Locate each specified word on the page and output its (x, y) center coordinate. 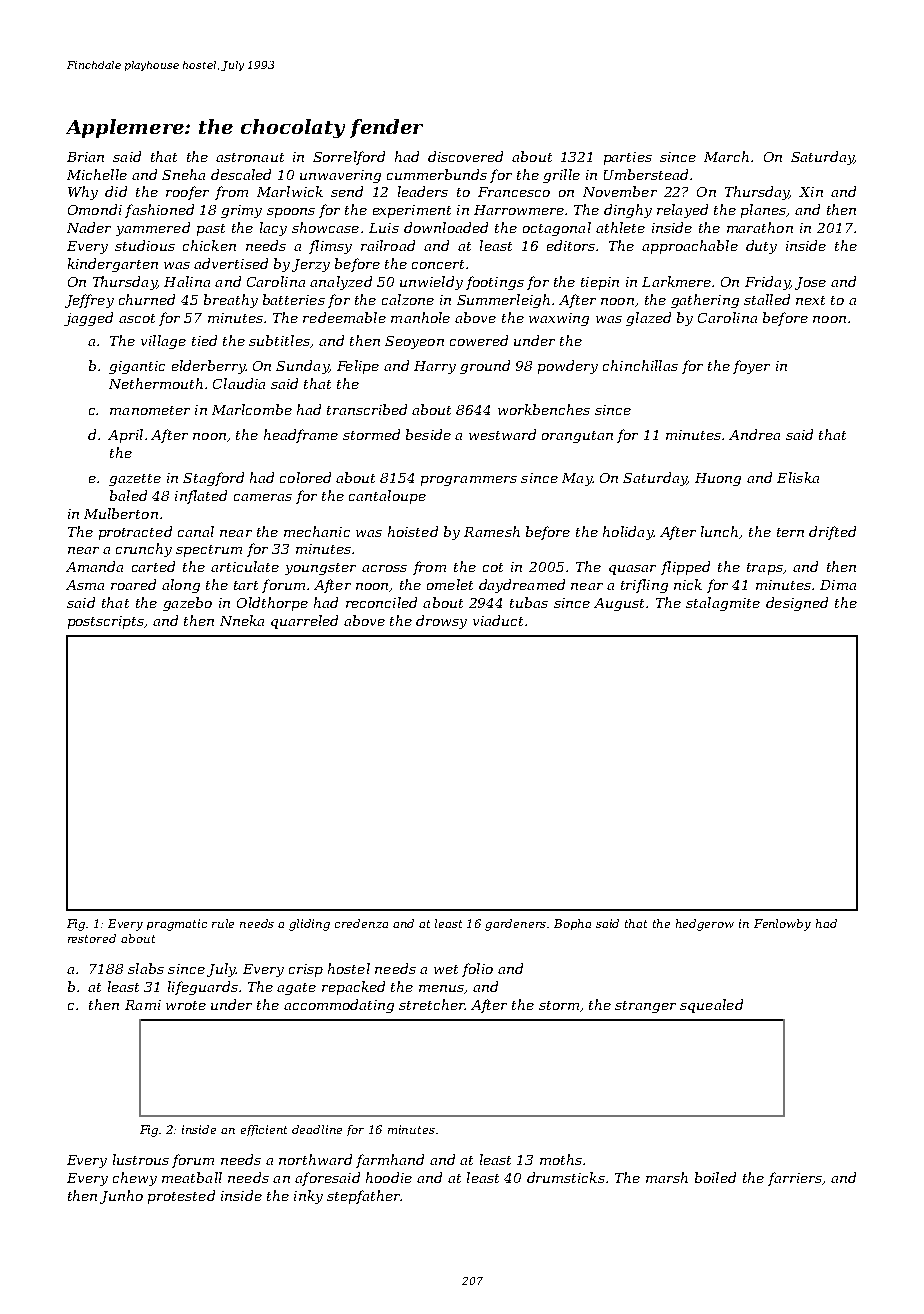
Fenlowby (782, 925)
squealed (711, 1006)
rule (223, 923)
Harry (435, 367)
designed (797, 604)
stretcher (432, 1004)
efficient (264, 1130)
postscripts (106, 622)
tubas (529, 602)
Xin (811, 192)
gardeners (516, 925)
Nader (89, 227)
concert (438, 264)
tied (204, 340)
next (810, 300)
